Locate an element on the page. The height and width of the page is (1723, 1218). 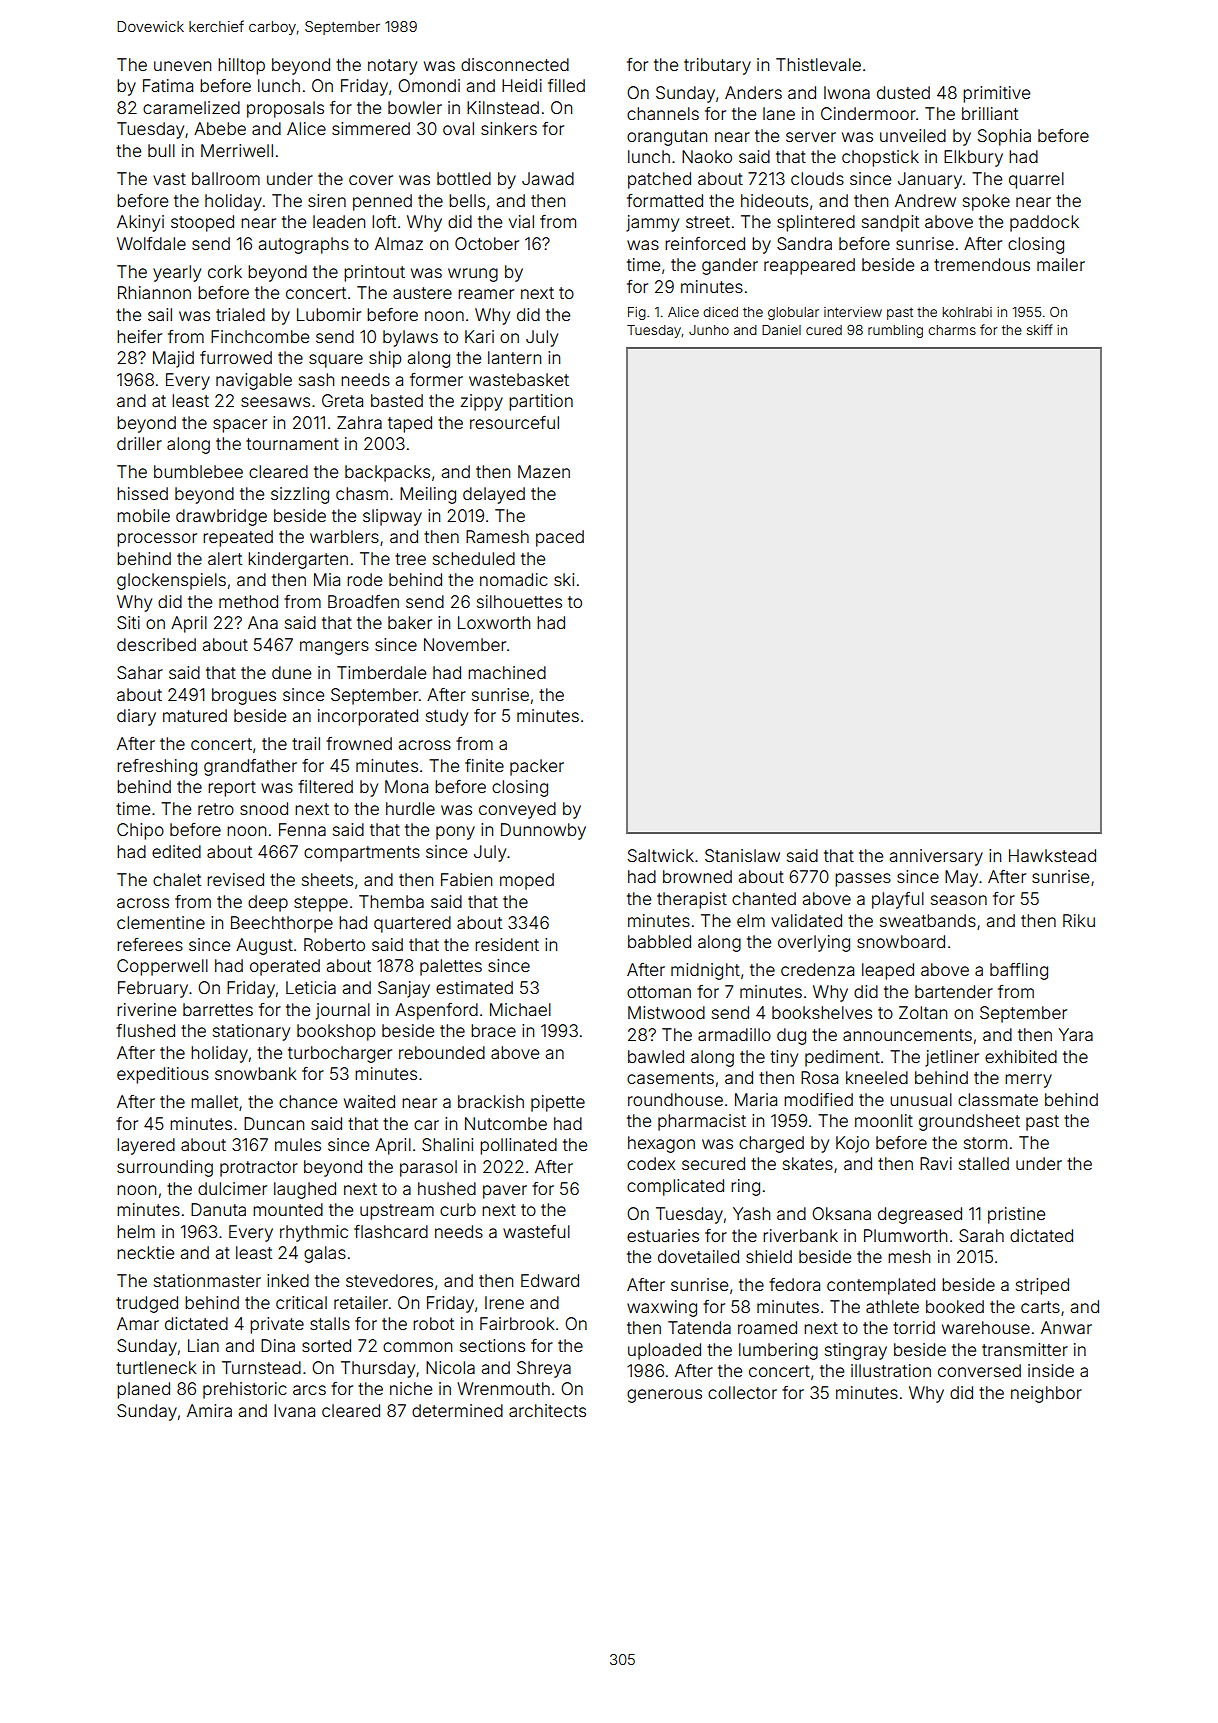
Danuta is located at coordinates (218, 1209).
